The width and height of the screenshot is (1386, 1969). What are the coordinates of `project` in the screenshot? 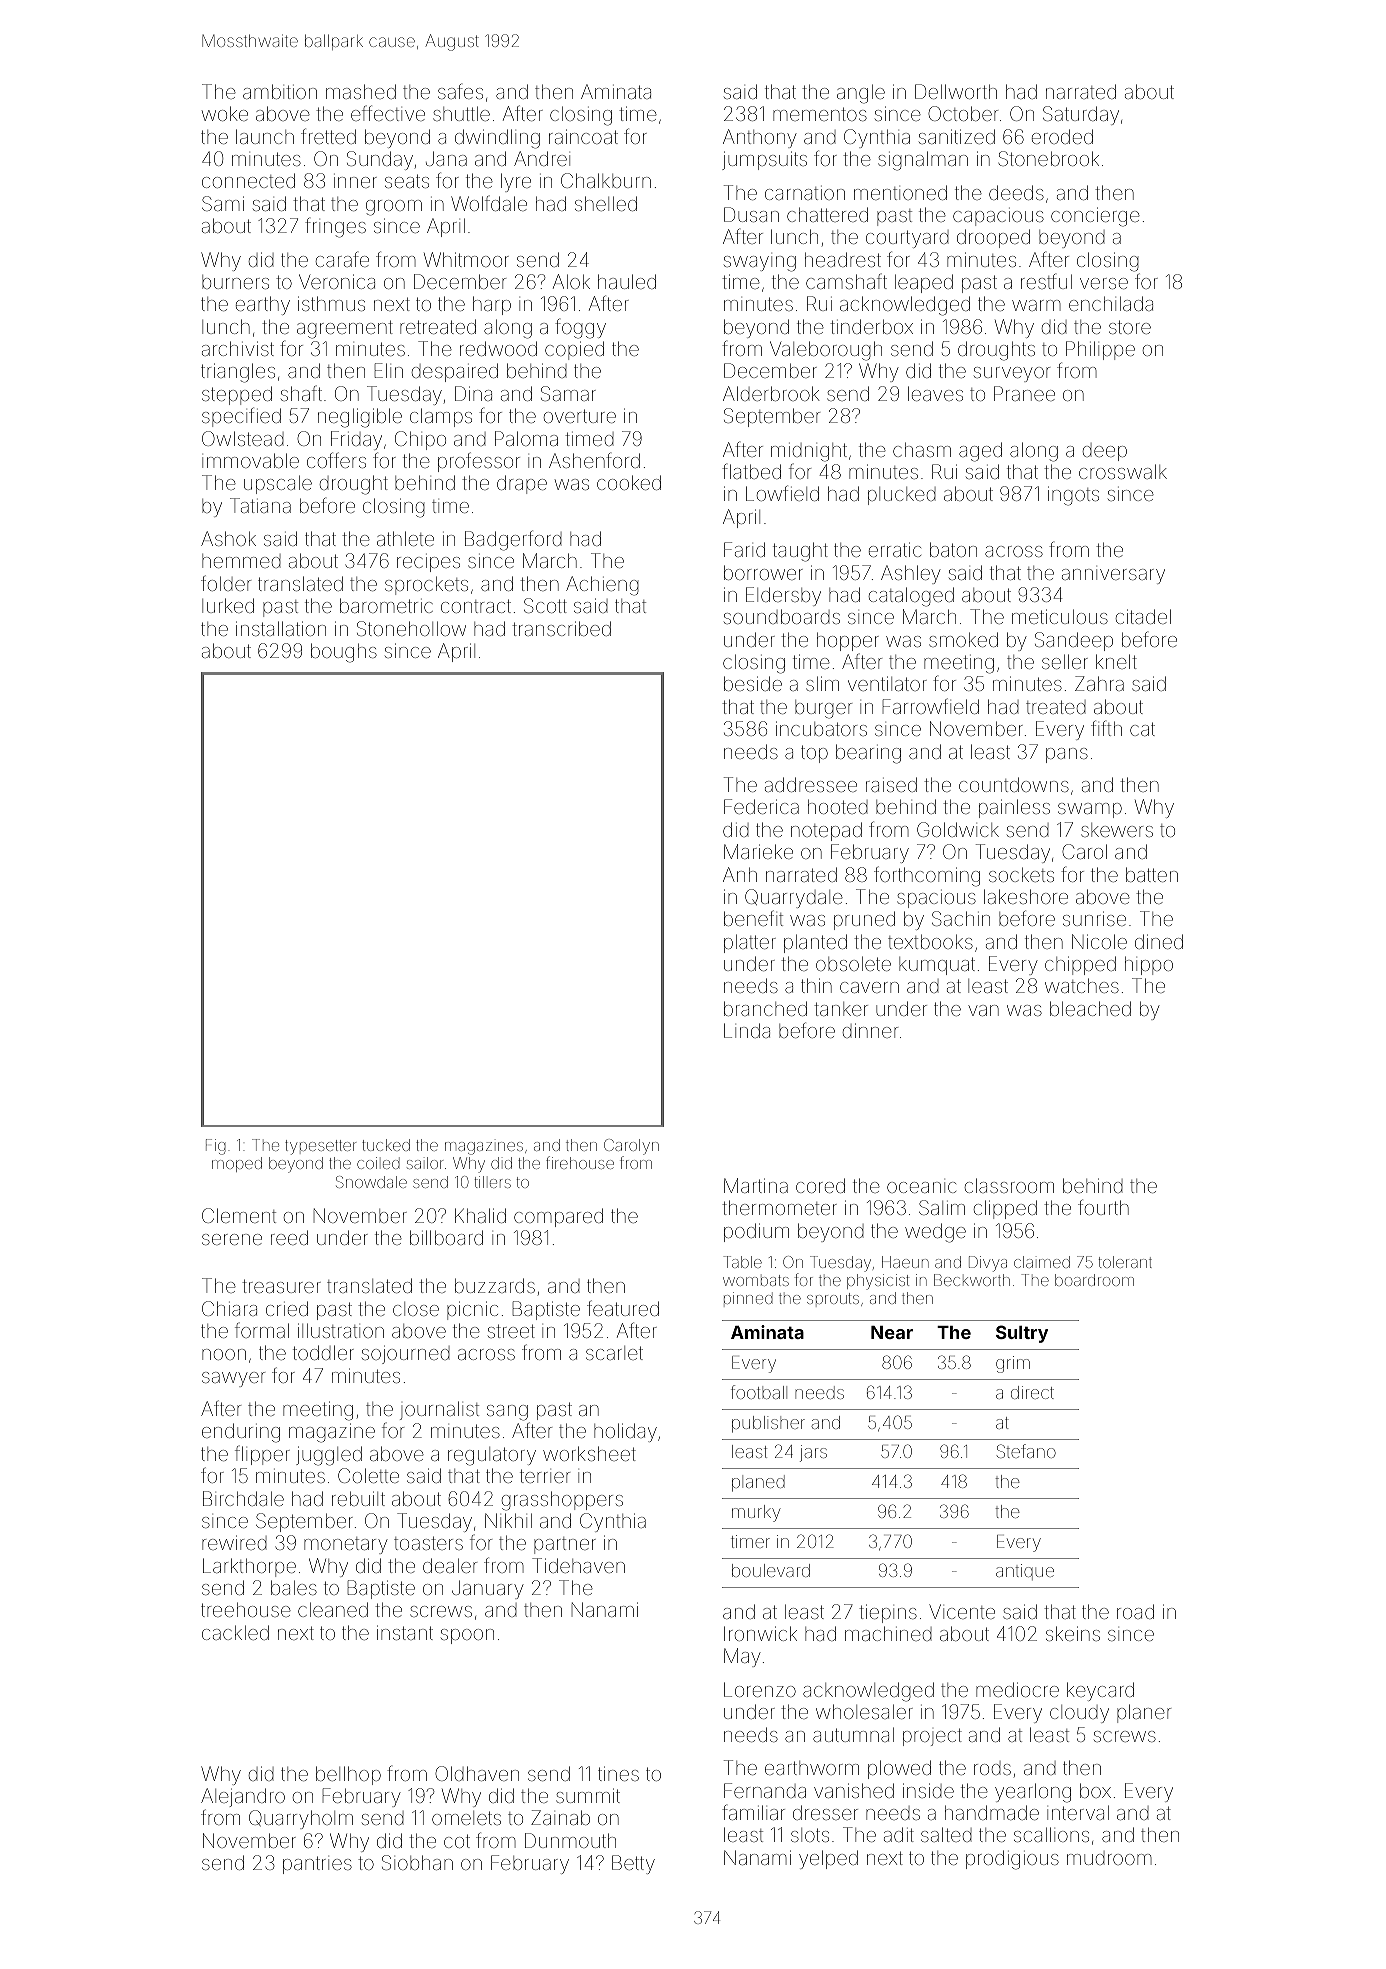 It's located at (932, 1737).
